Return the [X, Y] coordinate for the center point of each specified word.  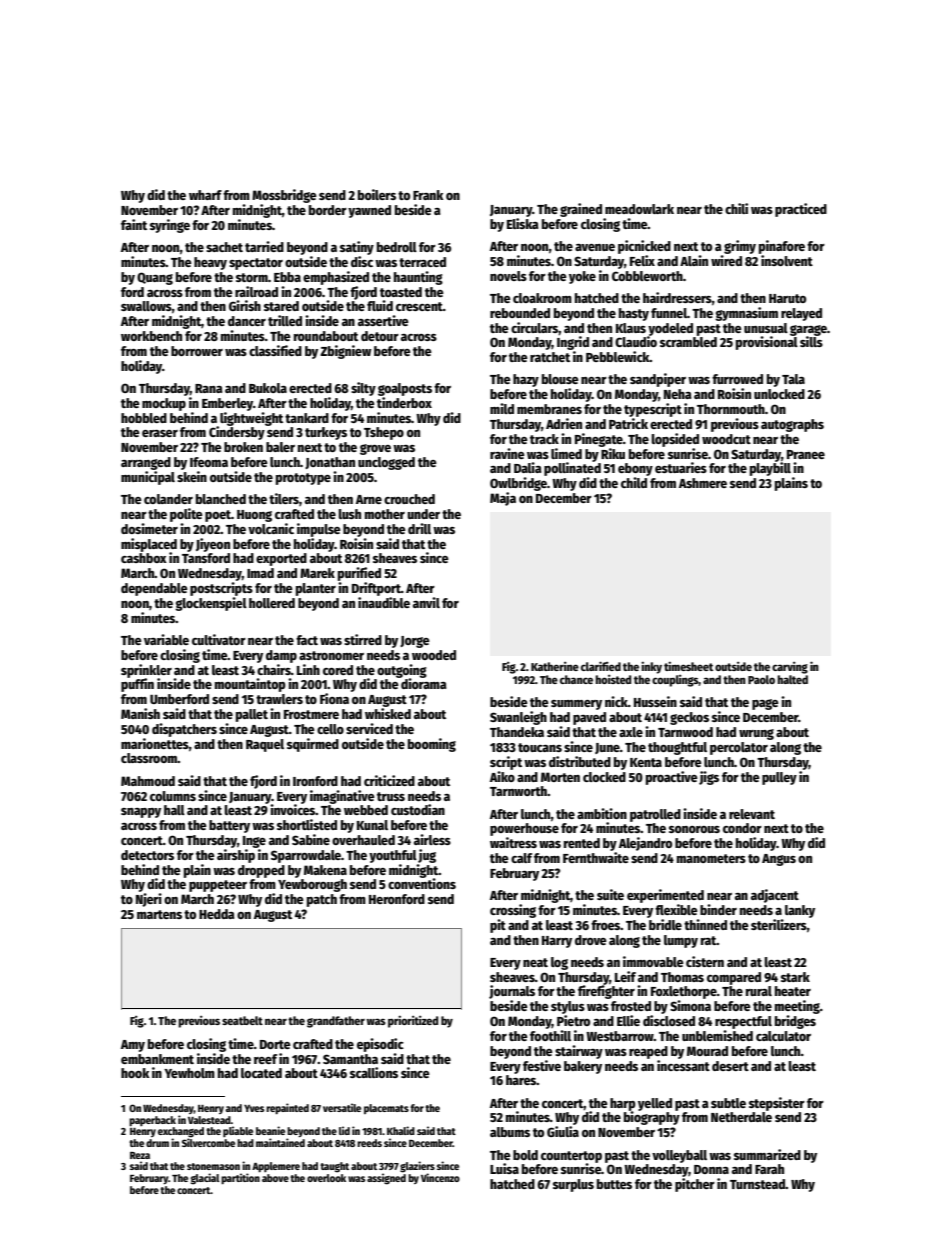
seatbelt [242, 1020]
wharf [205, 195]
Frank [428, 195]
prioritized [413, 1021]
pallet [252, 715]
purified [359, 574]
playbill [770, 469]
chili [736, 208]
